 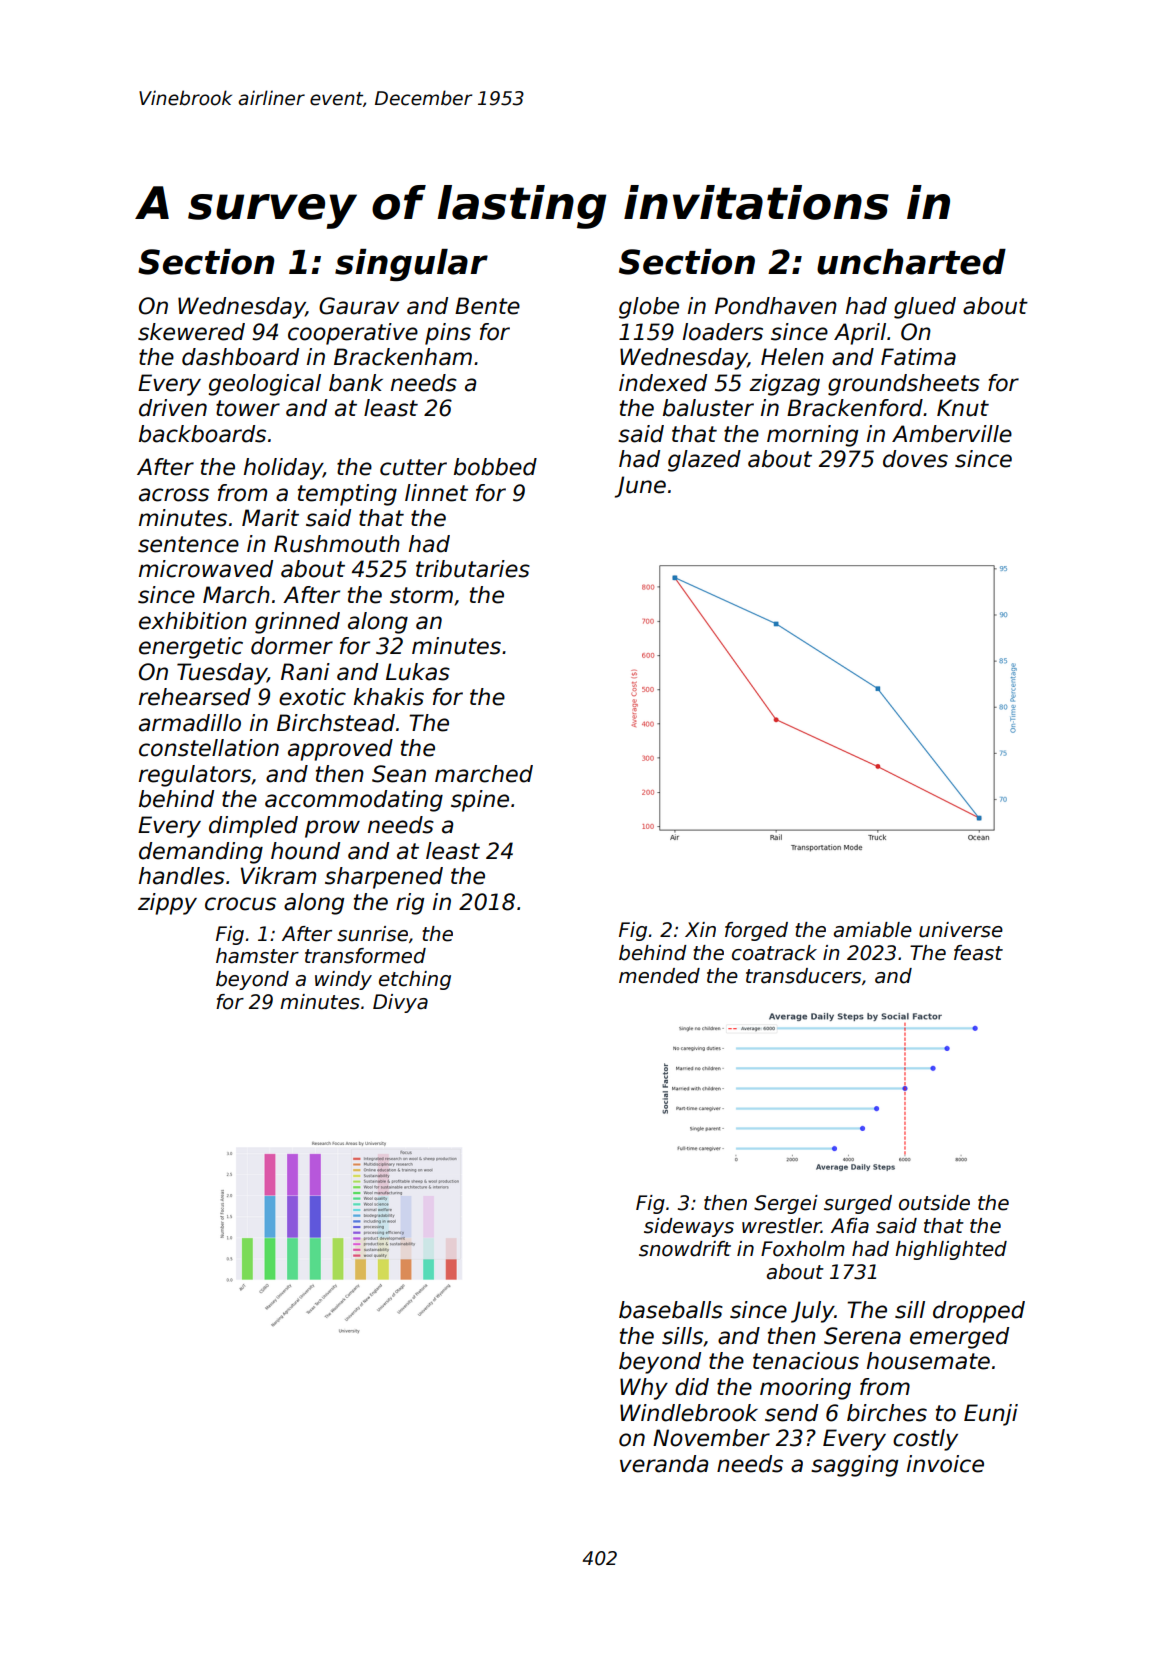 What do you see at coordinates (400, 1003) in the screenshot?
I see `Divya` at bounding box center [400, 1003].
